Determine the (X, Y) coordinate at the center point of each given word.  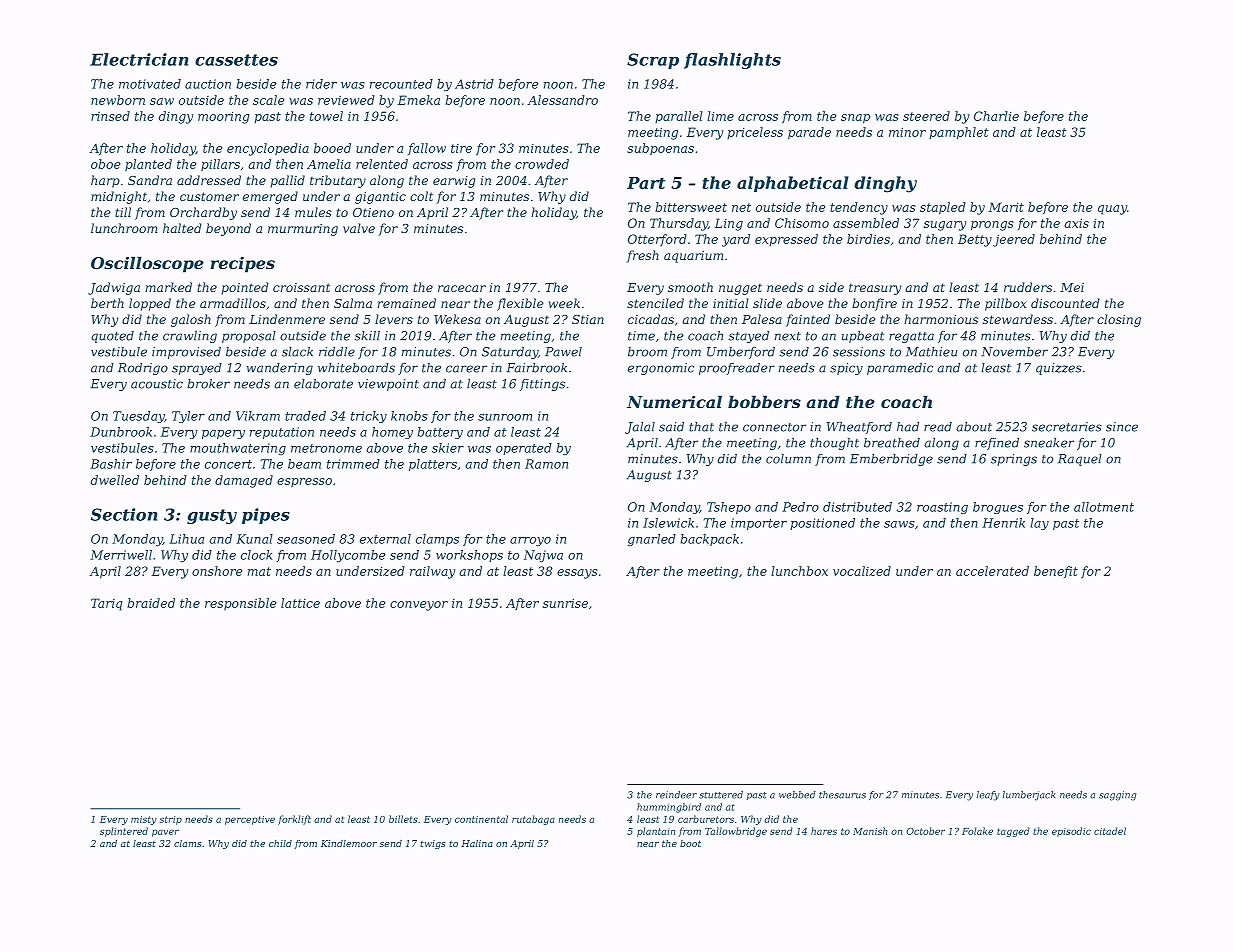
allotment (1104, 507)
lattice (300, 603)
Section (124, 514)
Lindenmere (287, 319)
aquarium (693, 257)
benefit (1056, 572)
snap (855, 119)
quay (1112, 210)
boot (690, 843)
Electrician (139, 59)
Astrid (474, 84)
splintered (124, 832)
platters (433, 465)
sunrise (565, 603)
